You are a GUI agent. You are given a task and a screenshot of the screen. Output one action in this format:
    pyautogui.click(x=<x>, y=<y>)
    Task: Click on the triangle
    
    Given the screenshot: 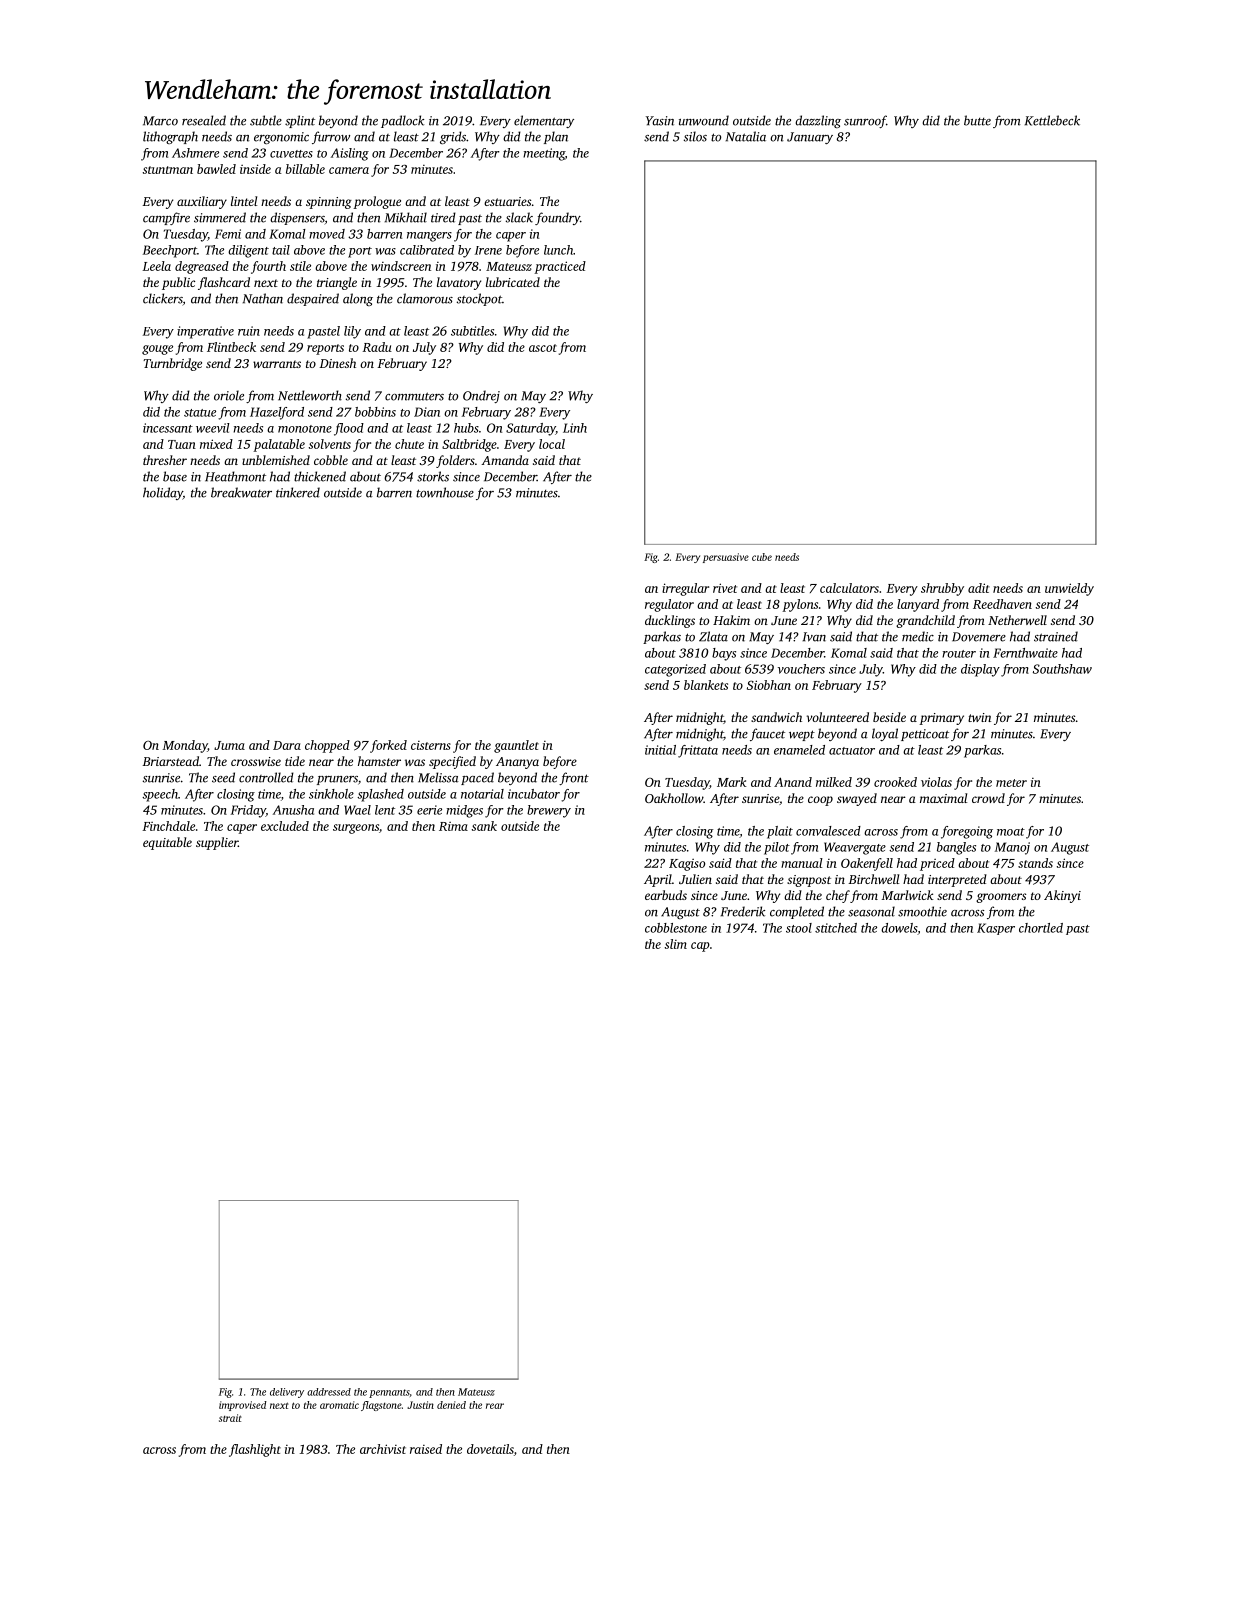 What is the action you would take?
    pyautogui.click(x=337, y=283)
